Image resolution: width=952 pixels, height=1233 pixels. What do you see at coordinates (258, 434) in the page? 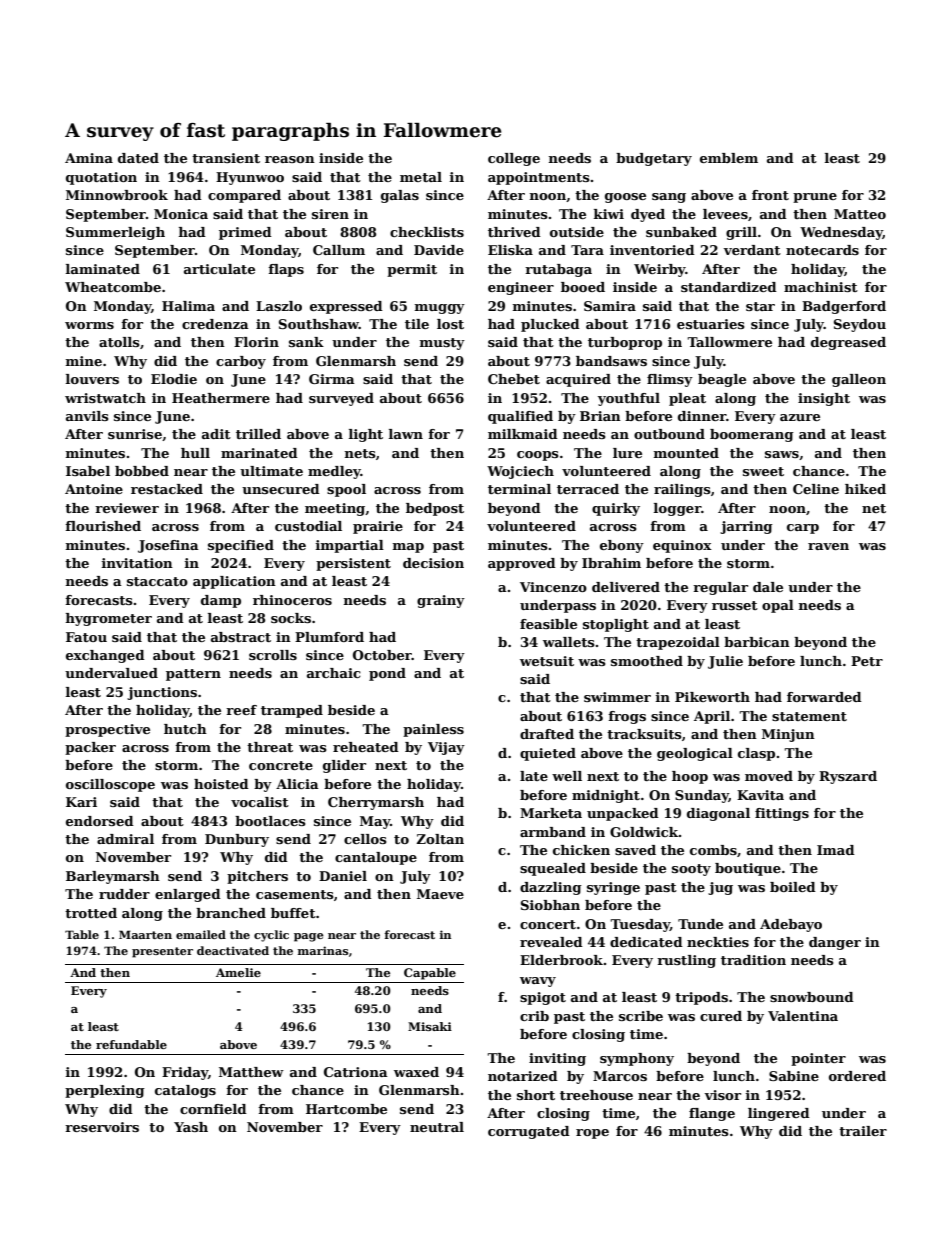
I see `trilled` at bounding box center [258, 434].
